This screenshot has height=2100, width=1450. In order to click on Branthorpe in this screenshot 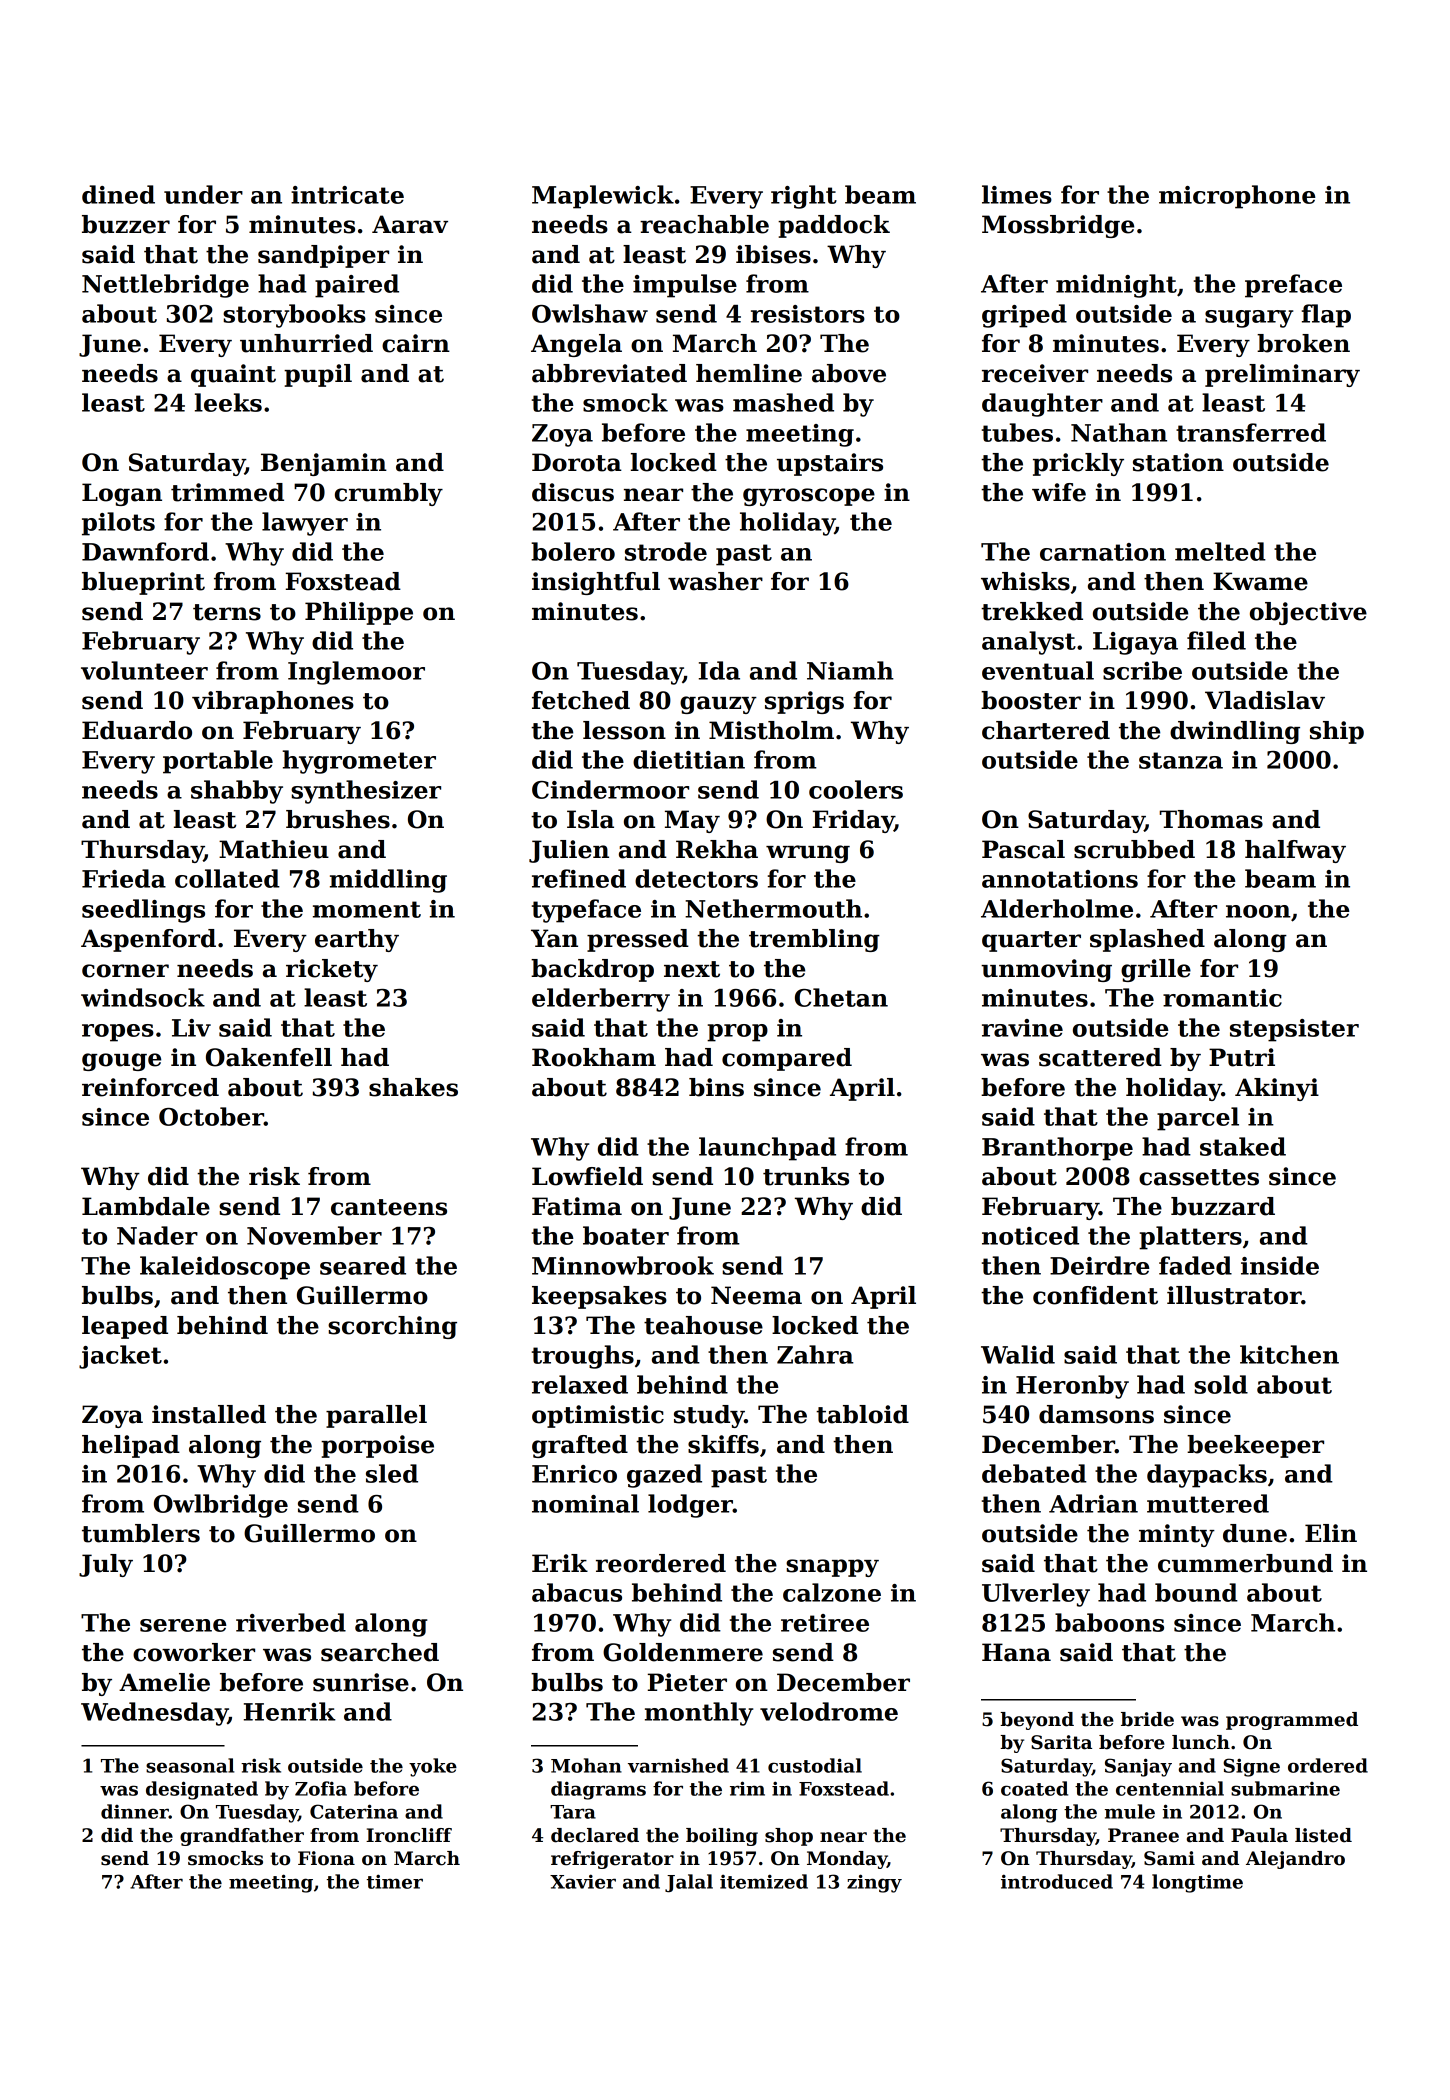, I will do `click(1057, 1149)`.
